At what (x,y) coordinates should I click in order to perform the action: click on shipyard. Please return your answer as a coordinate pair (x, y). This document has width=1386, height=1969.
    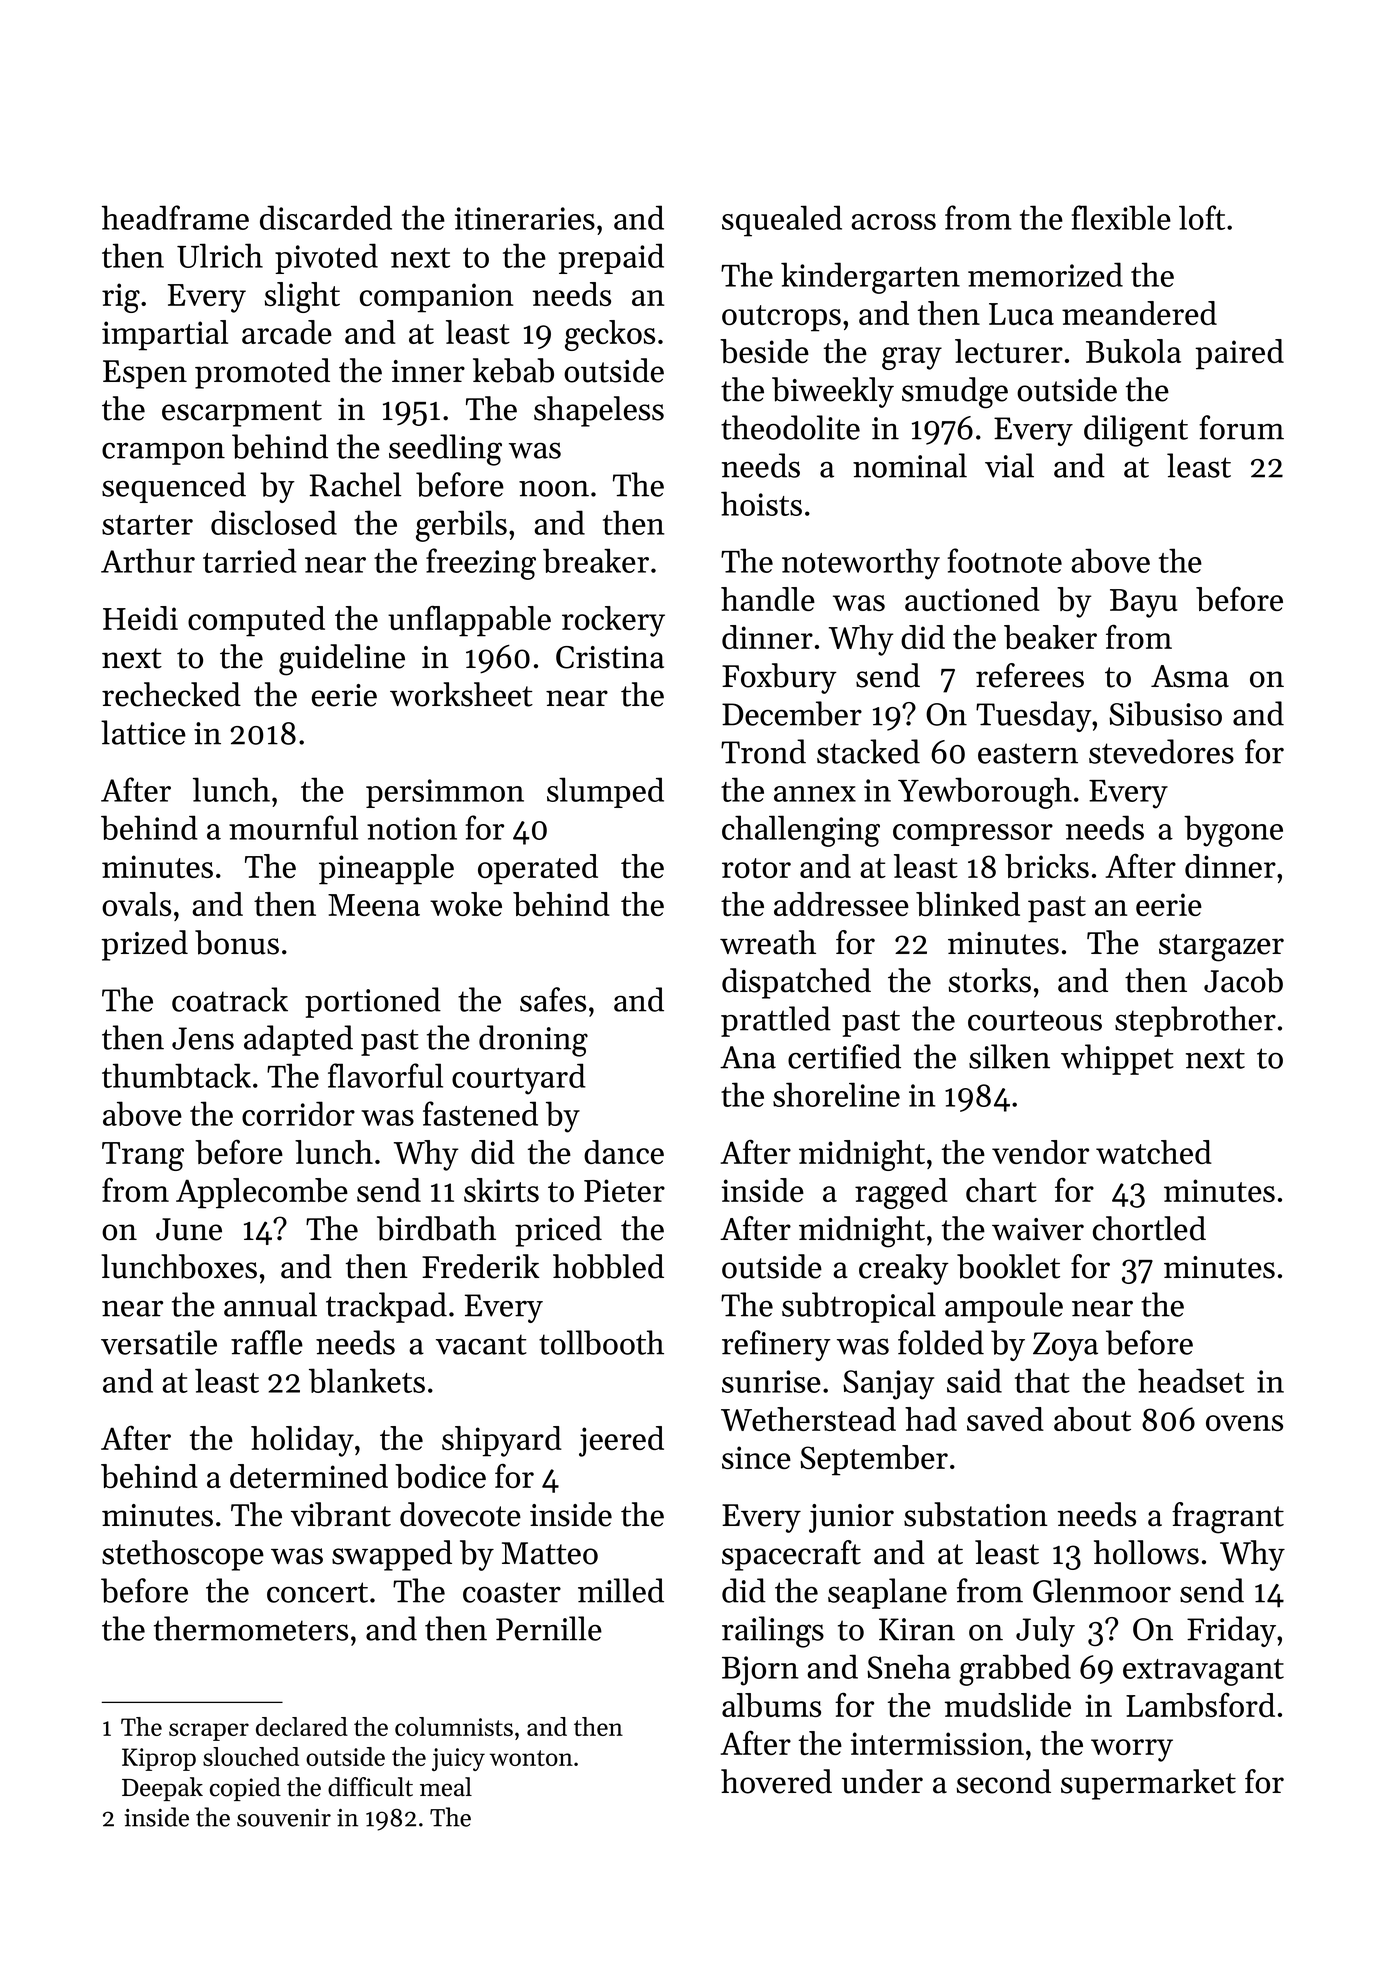
    Looking at the image, I should click on (502, 1441).
